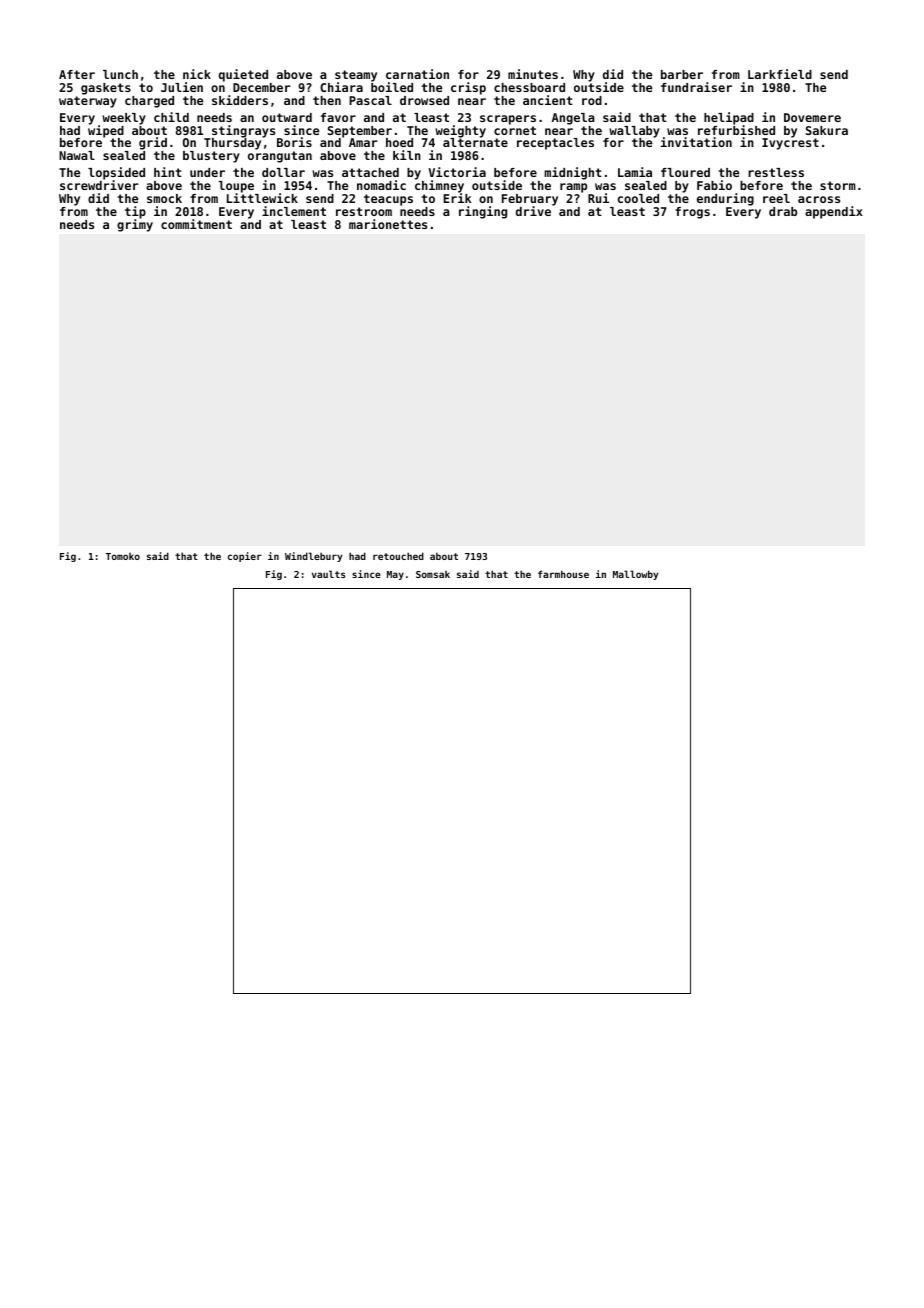 This screenshot has width=924, height=1308. I want to click on Tomoko, so click(123, 556).
